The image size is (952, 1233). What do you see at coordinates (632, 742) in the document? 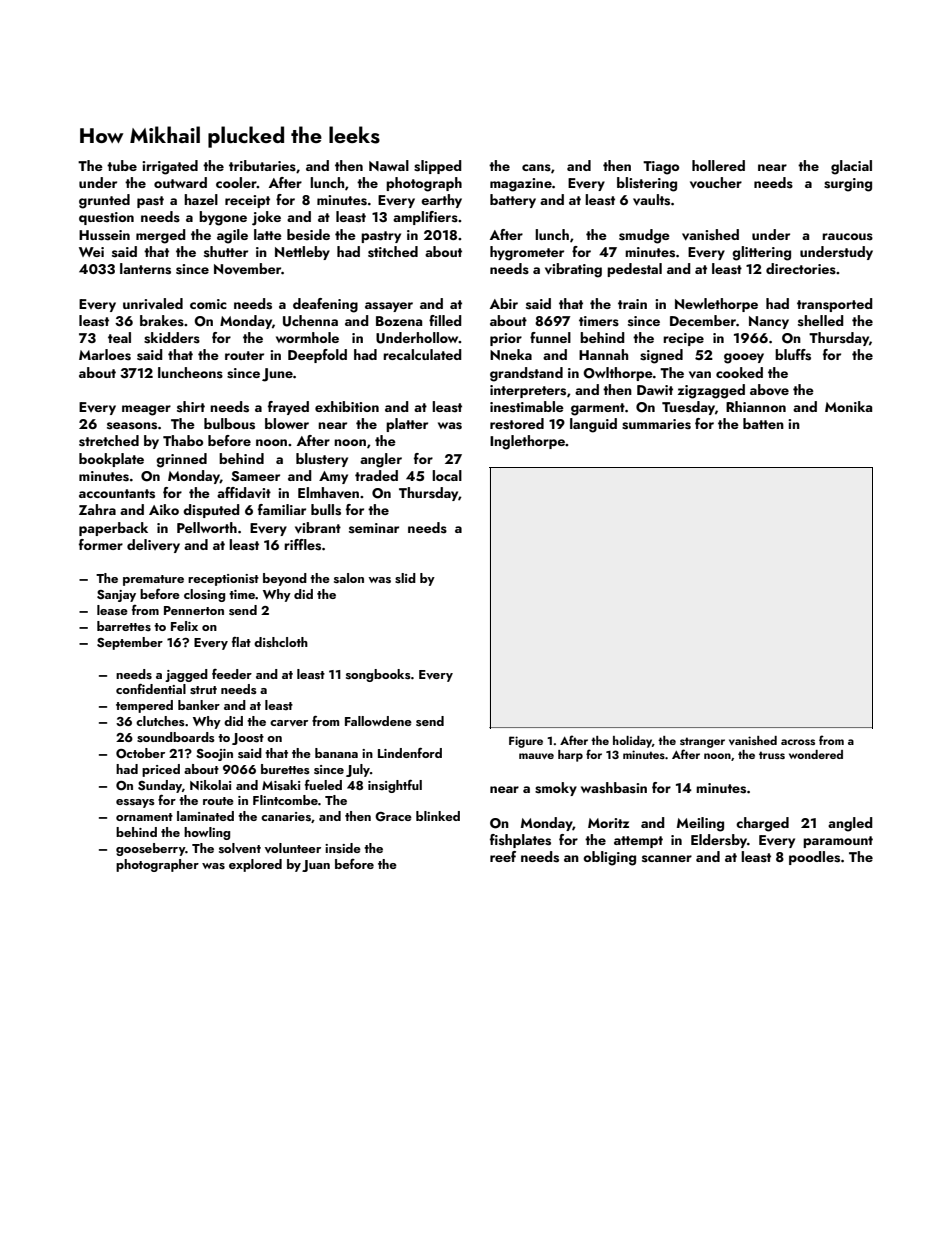
I see `holiday` at bounding box center [632, 742].
